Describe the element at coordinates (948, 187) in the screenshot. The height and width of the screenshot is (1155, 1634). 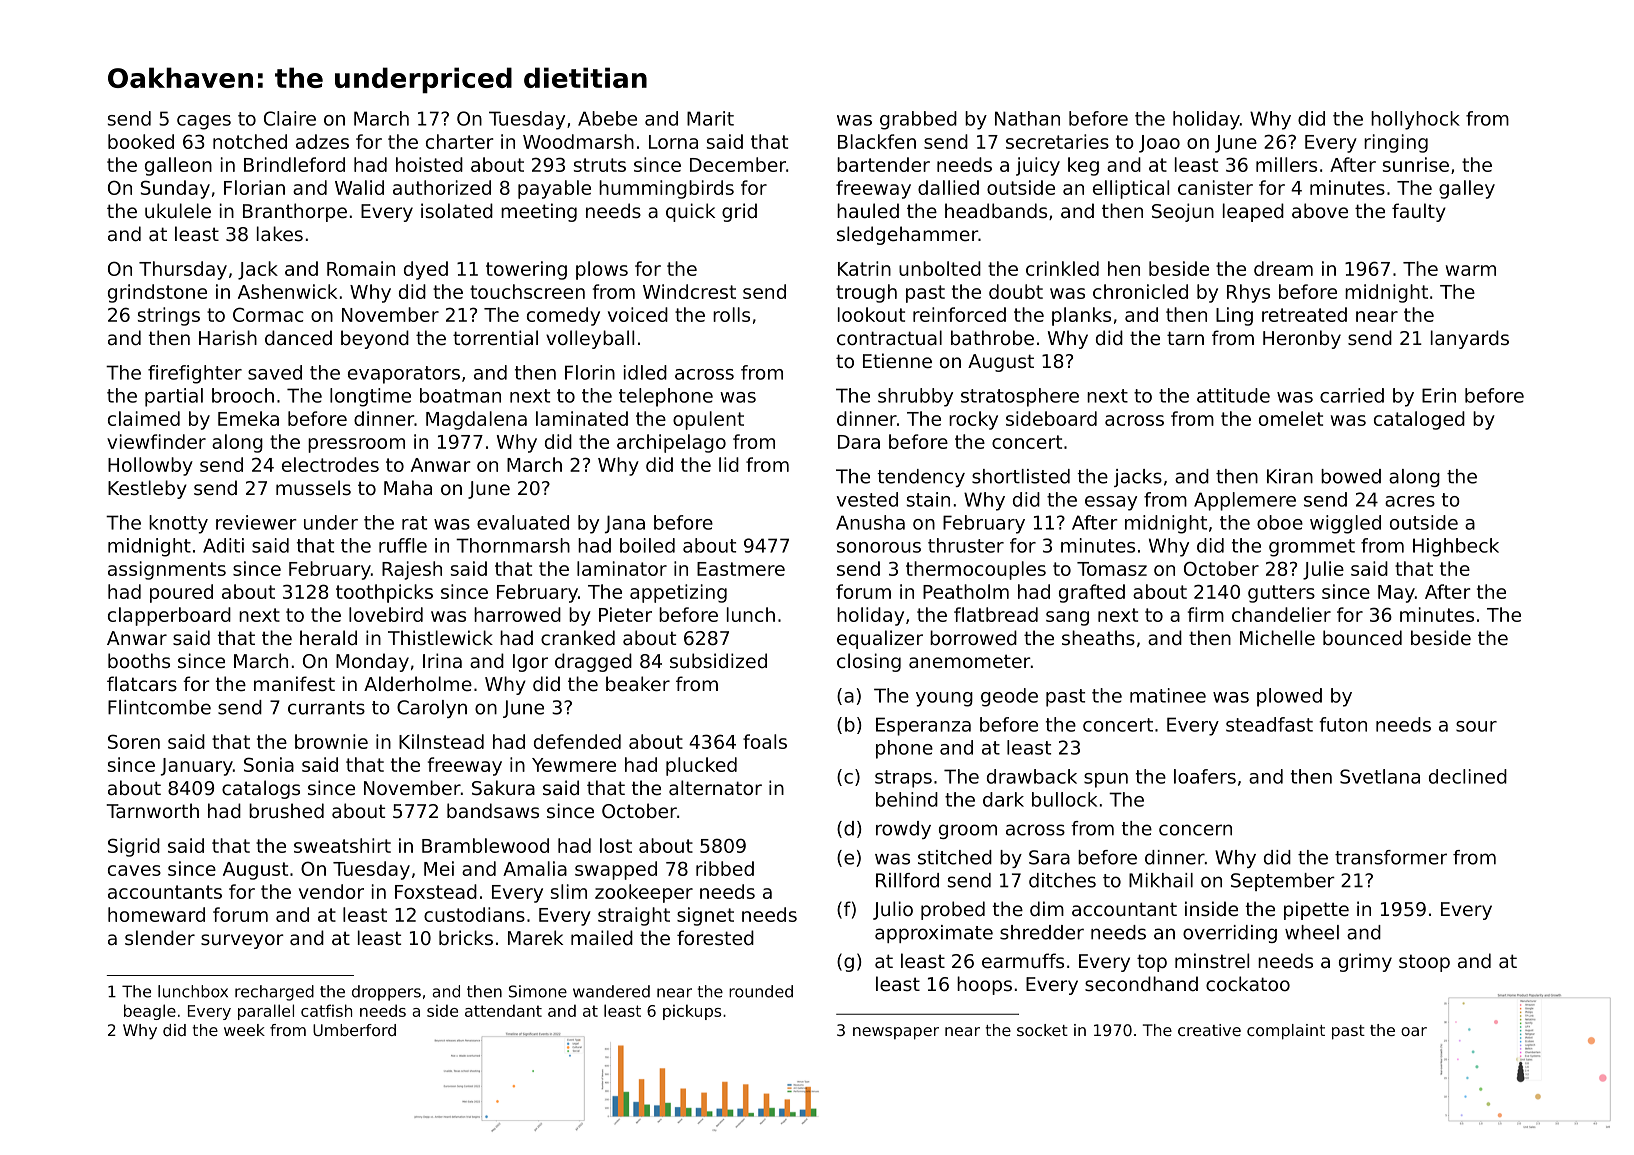
I see `dallied` at that location.
